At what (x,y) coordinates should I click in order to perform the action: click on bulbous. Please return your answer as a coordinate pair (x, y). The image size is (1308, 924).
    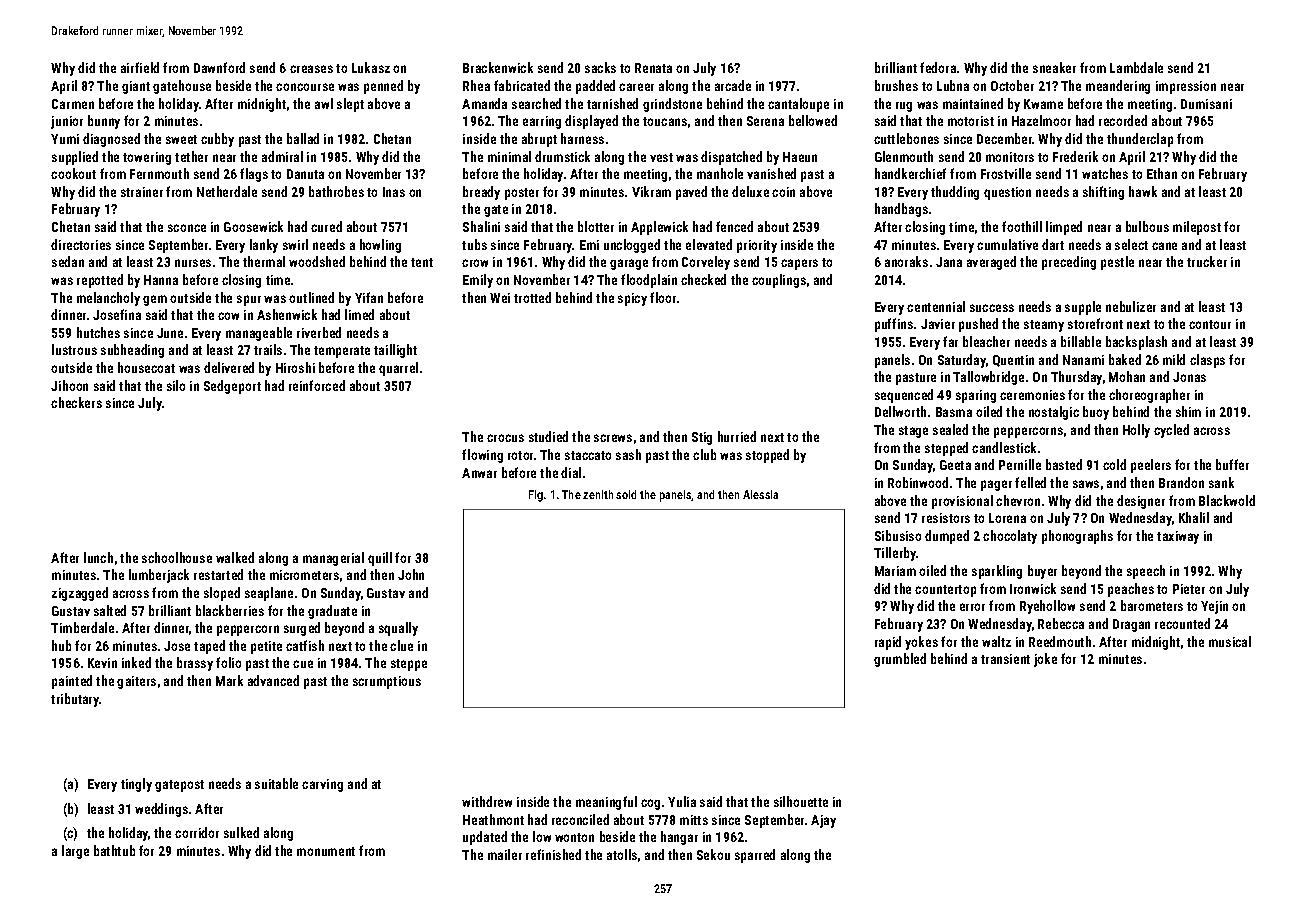
    Looking at the image, I should click on (1147, 226).
